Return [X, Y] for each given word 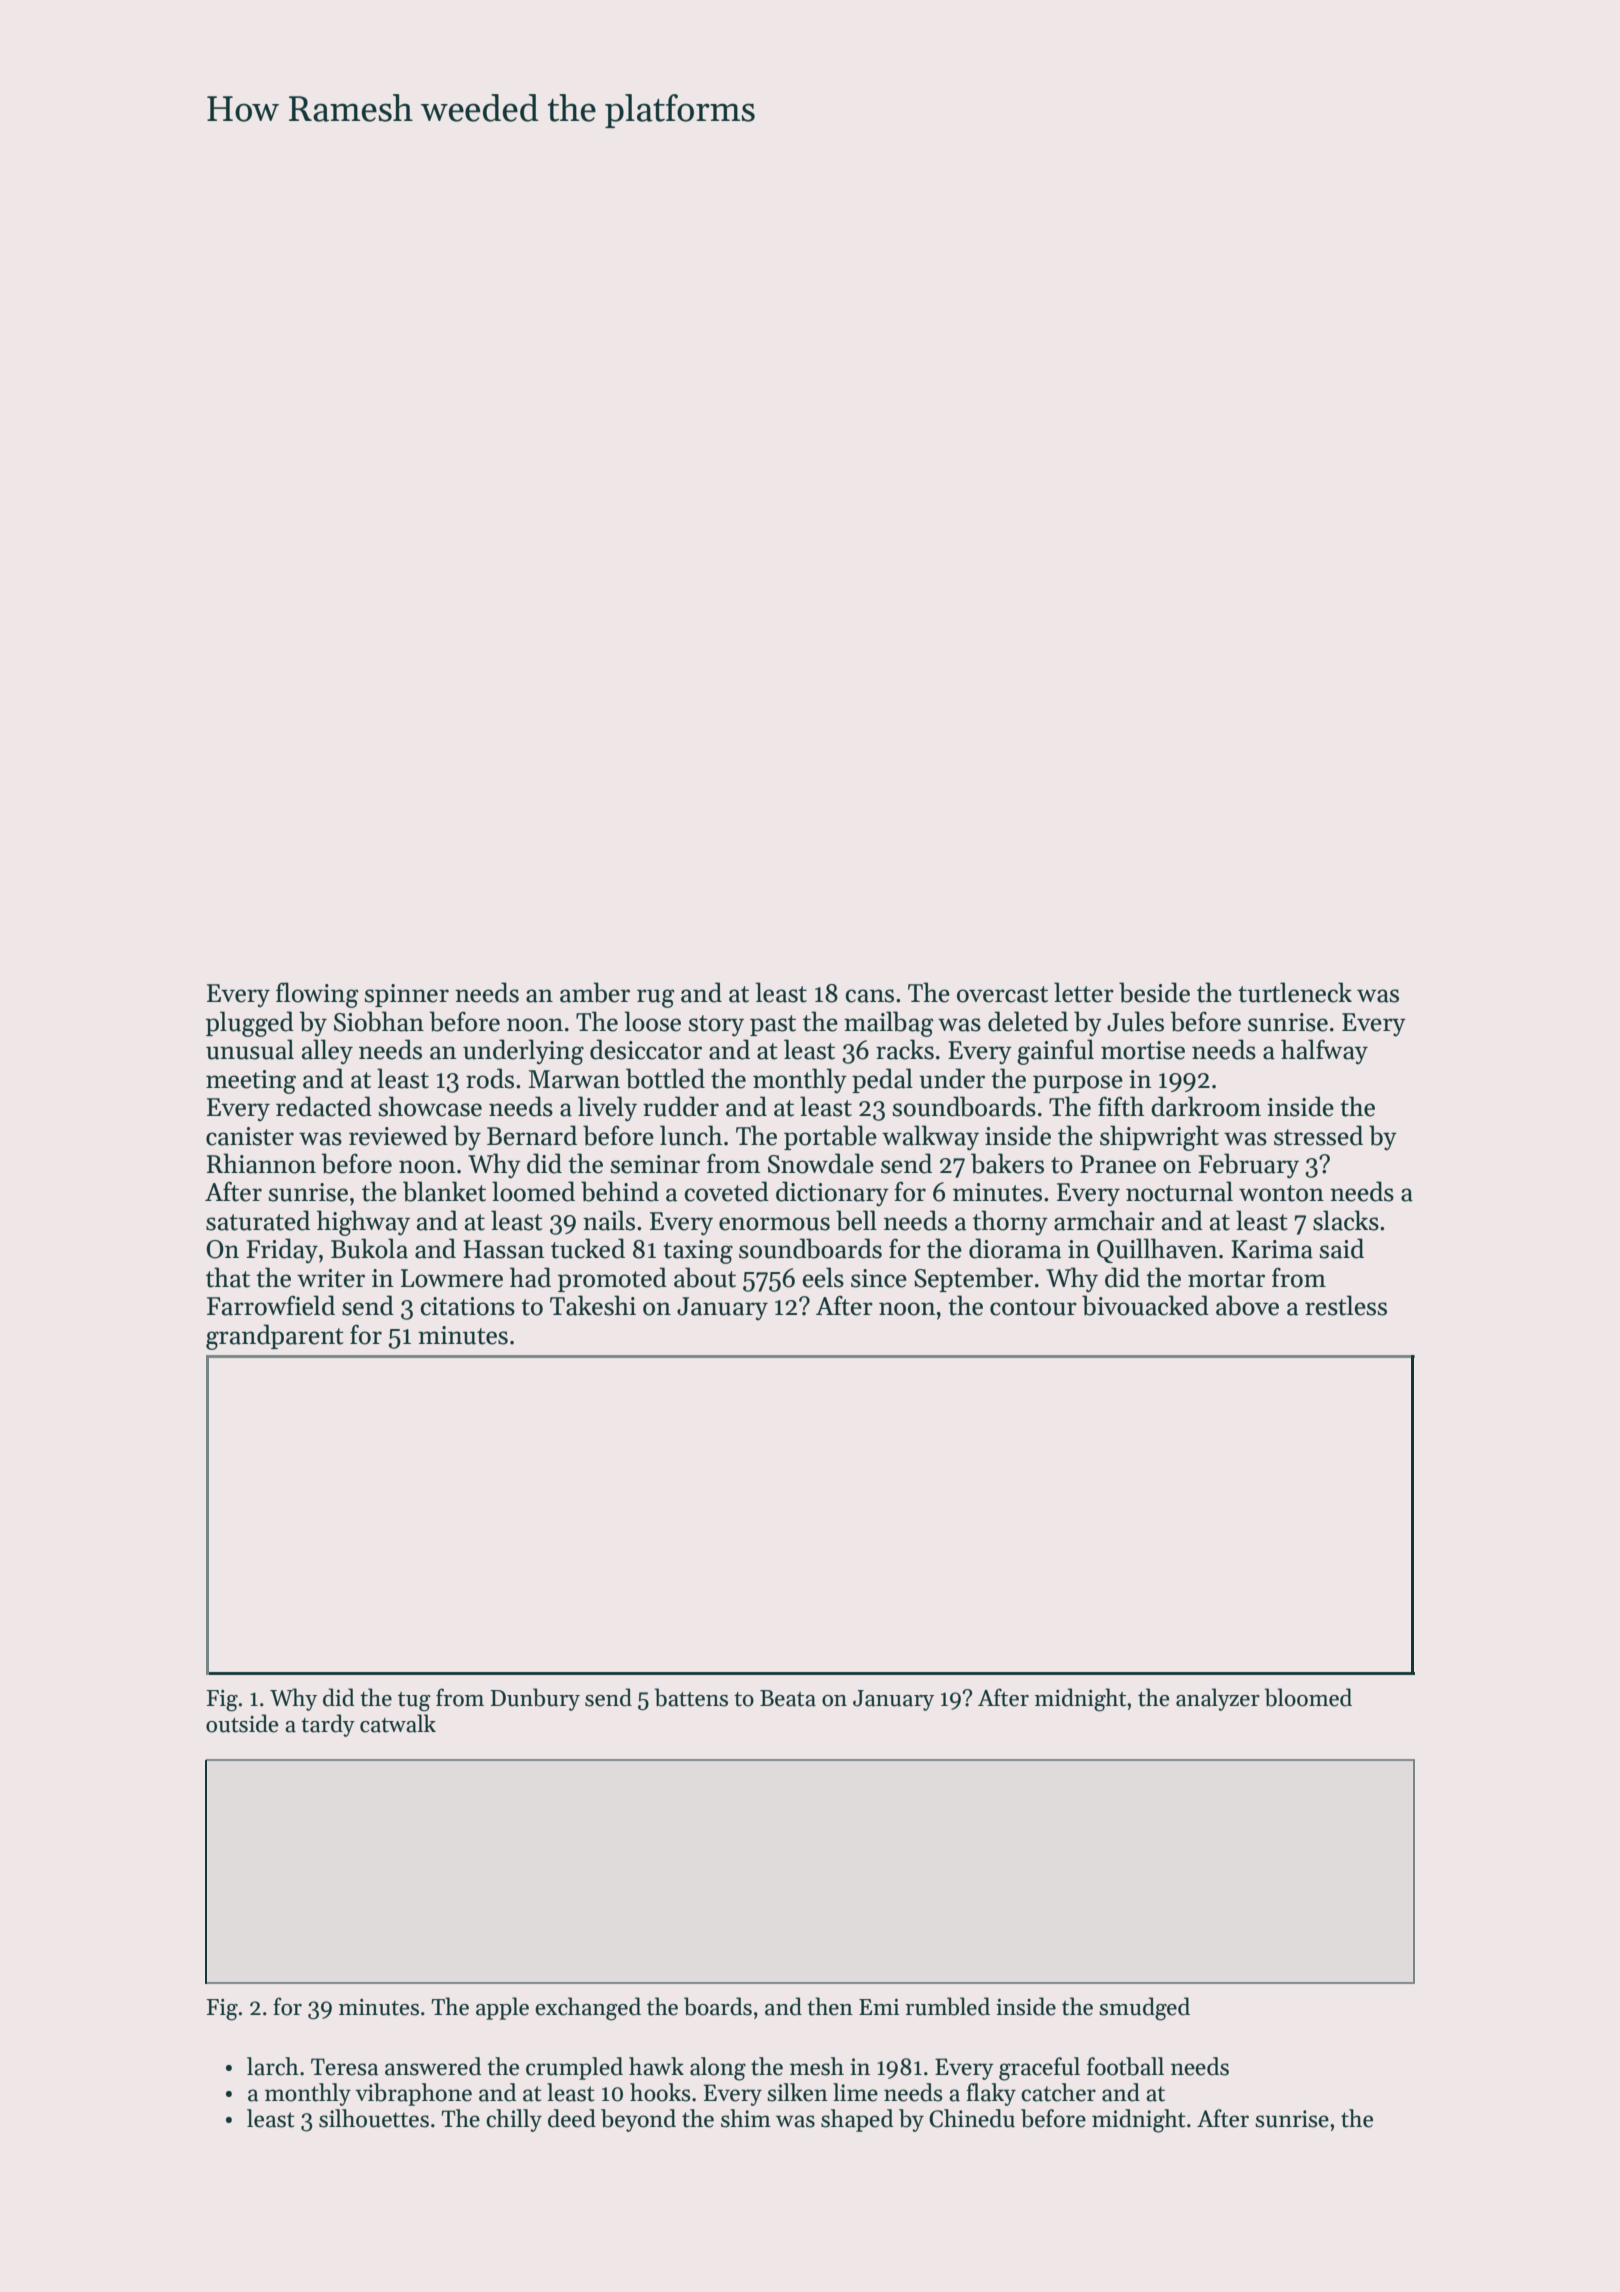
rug [656, 998]
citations [468, 1306]
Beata [788, 1698]
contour [1033, 1307]
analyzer [1218, 1699]
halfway [1324, 1051]
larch [273, 2066]
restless [1346, 1305]
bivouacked [1145, 1305]
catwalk [398, 1723]
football [1125, 2066]
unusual [250, 1049]
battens [691, 1697]
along [718, 2069]
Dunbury [535, 1699]
